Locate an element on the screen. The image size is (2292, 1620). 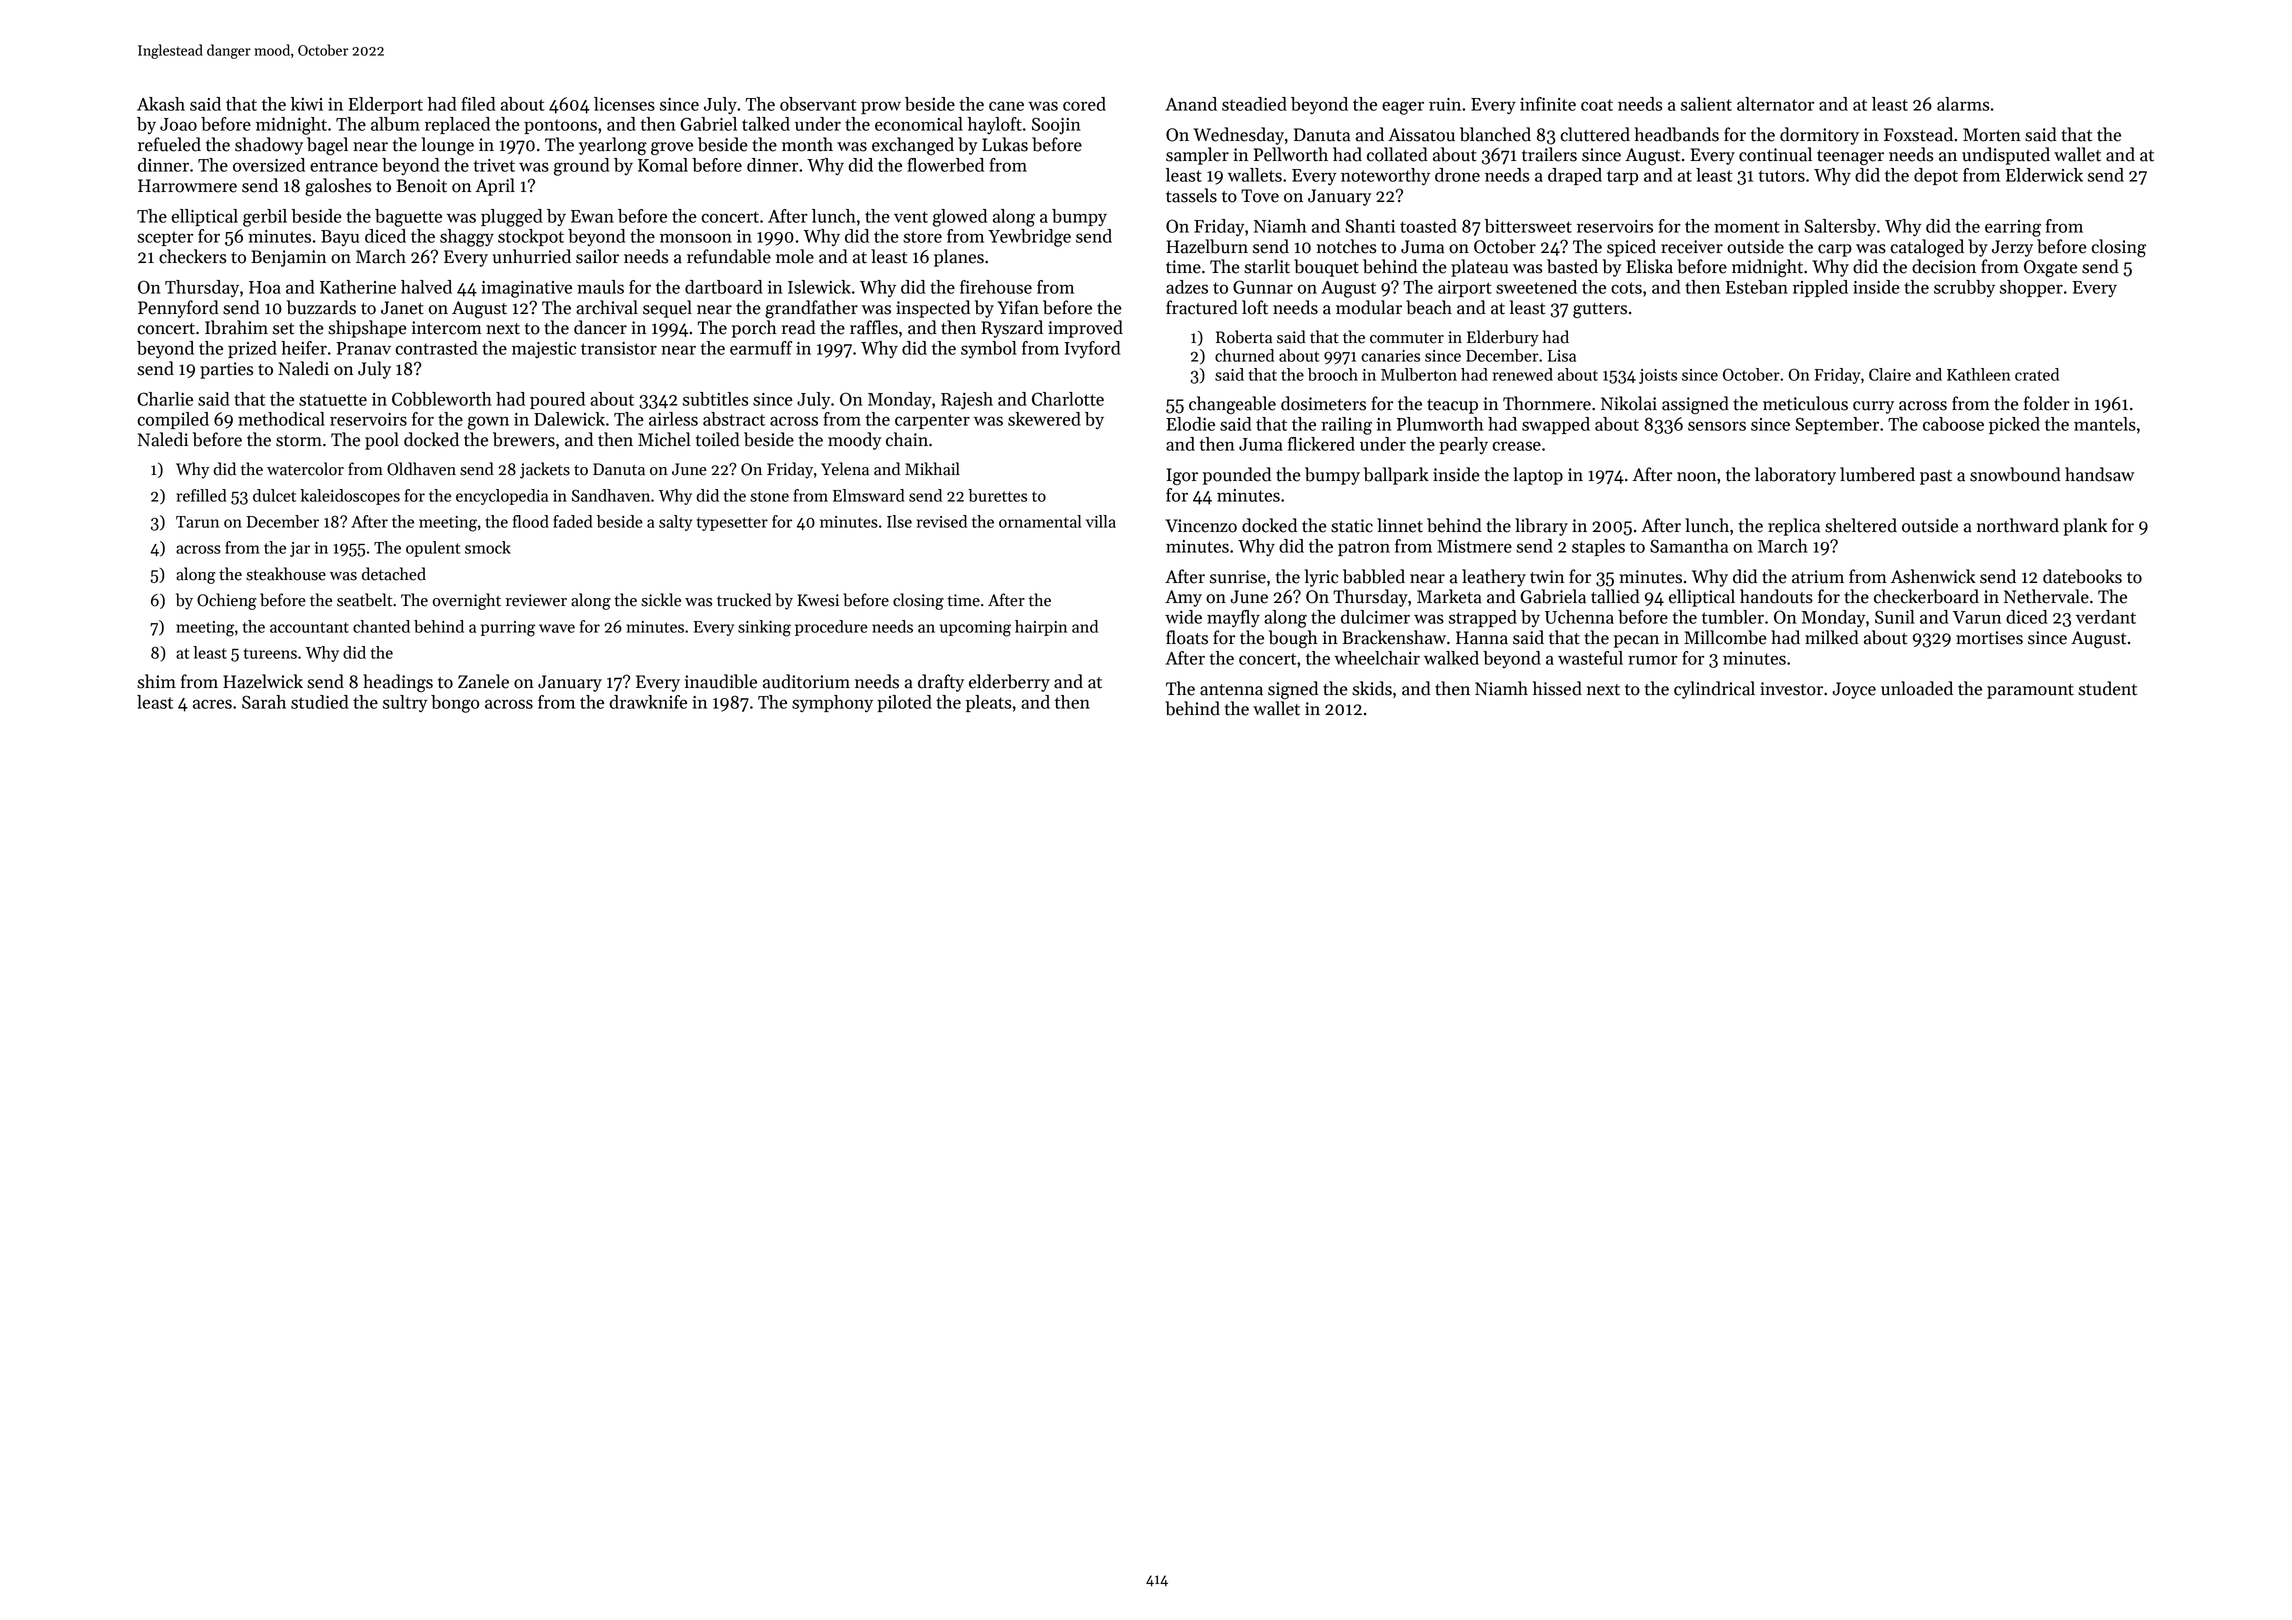
static is located at coordinates (1352, 526).
